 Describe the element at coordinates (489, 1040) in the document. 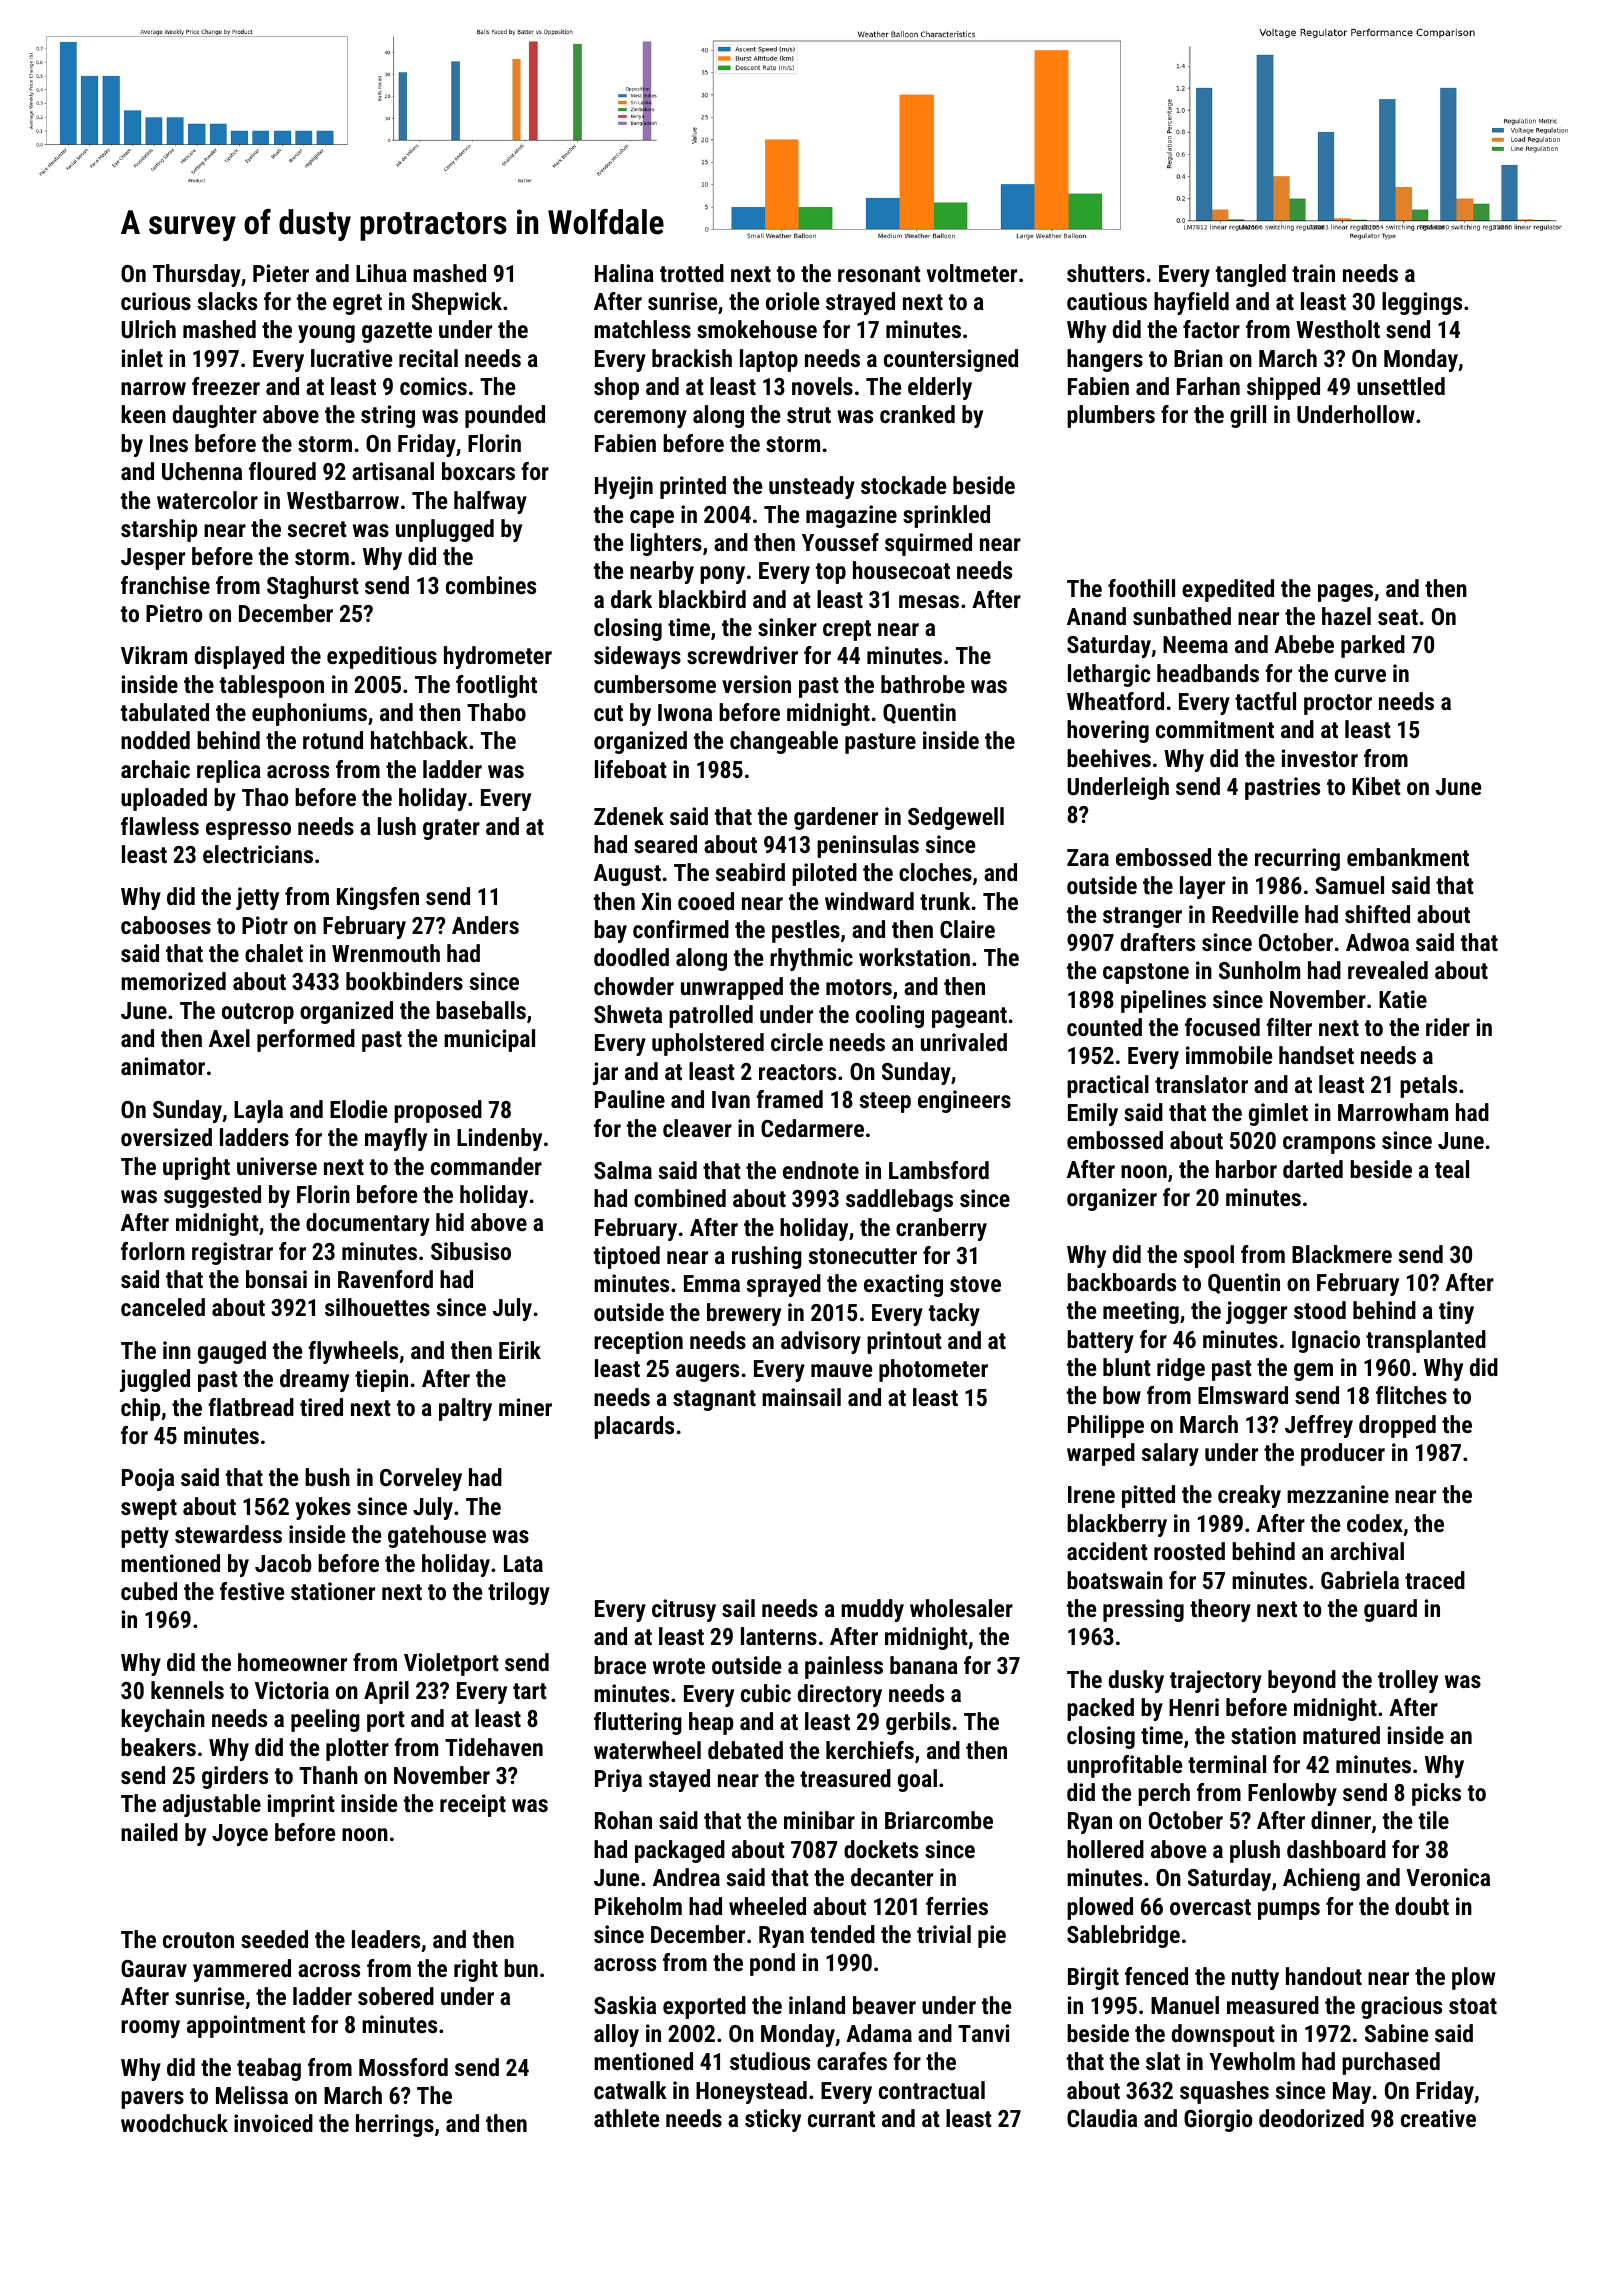

I see `municipal` at that location.
